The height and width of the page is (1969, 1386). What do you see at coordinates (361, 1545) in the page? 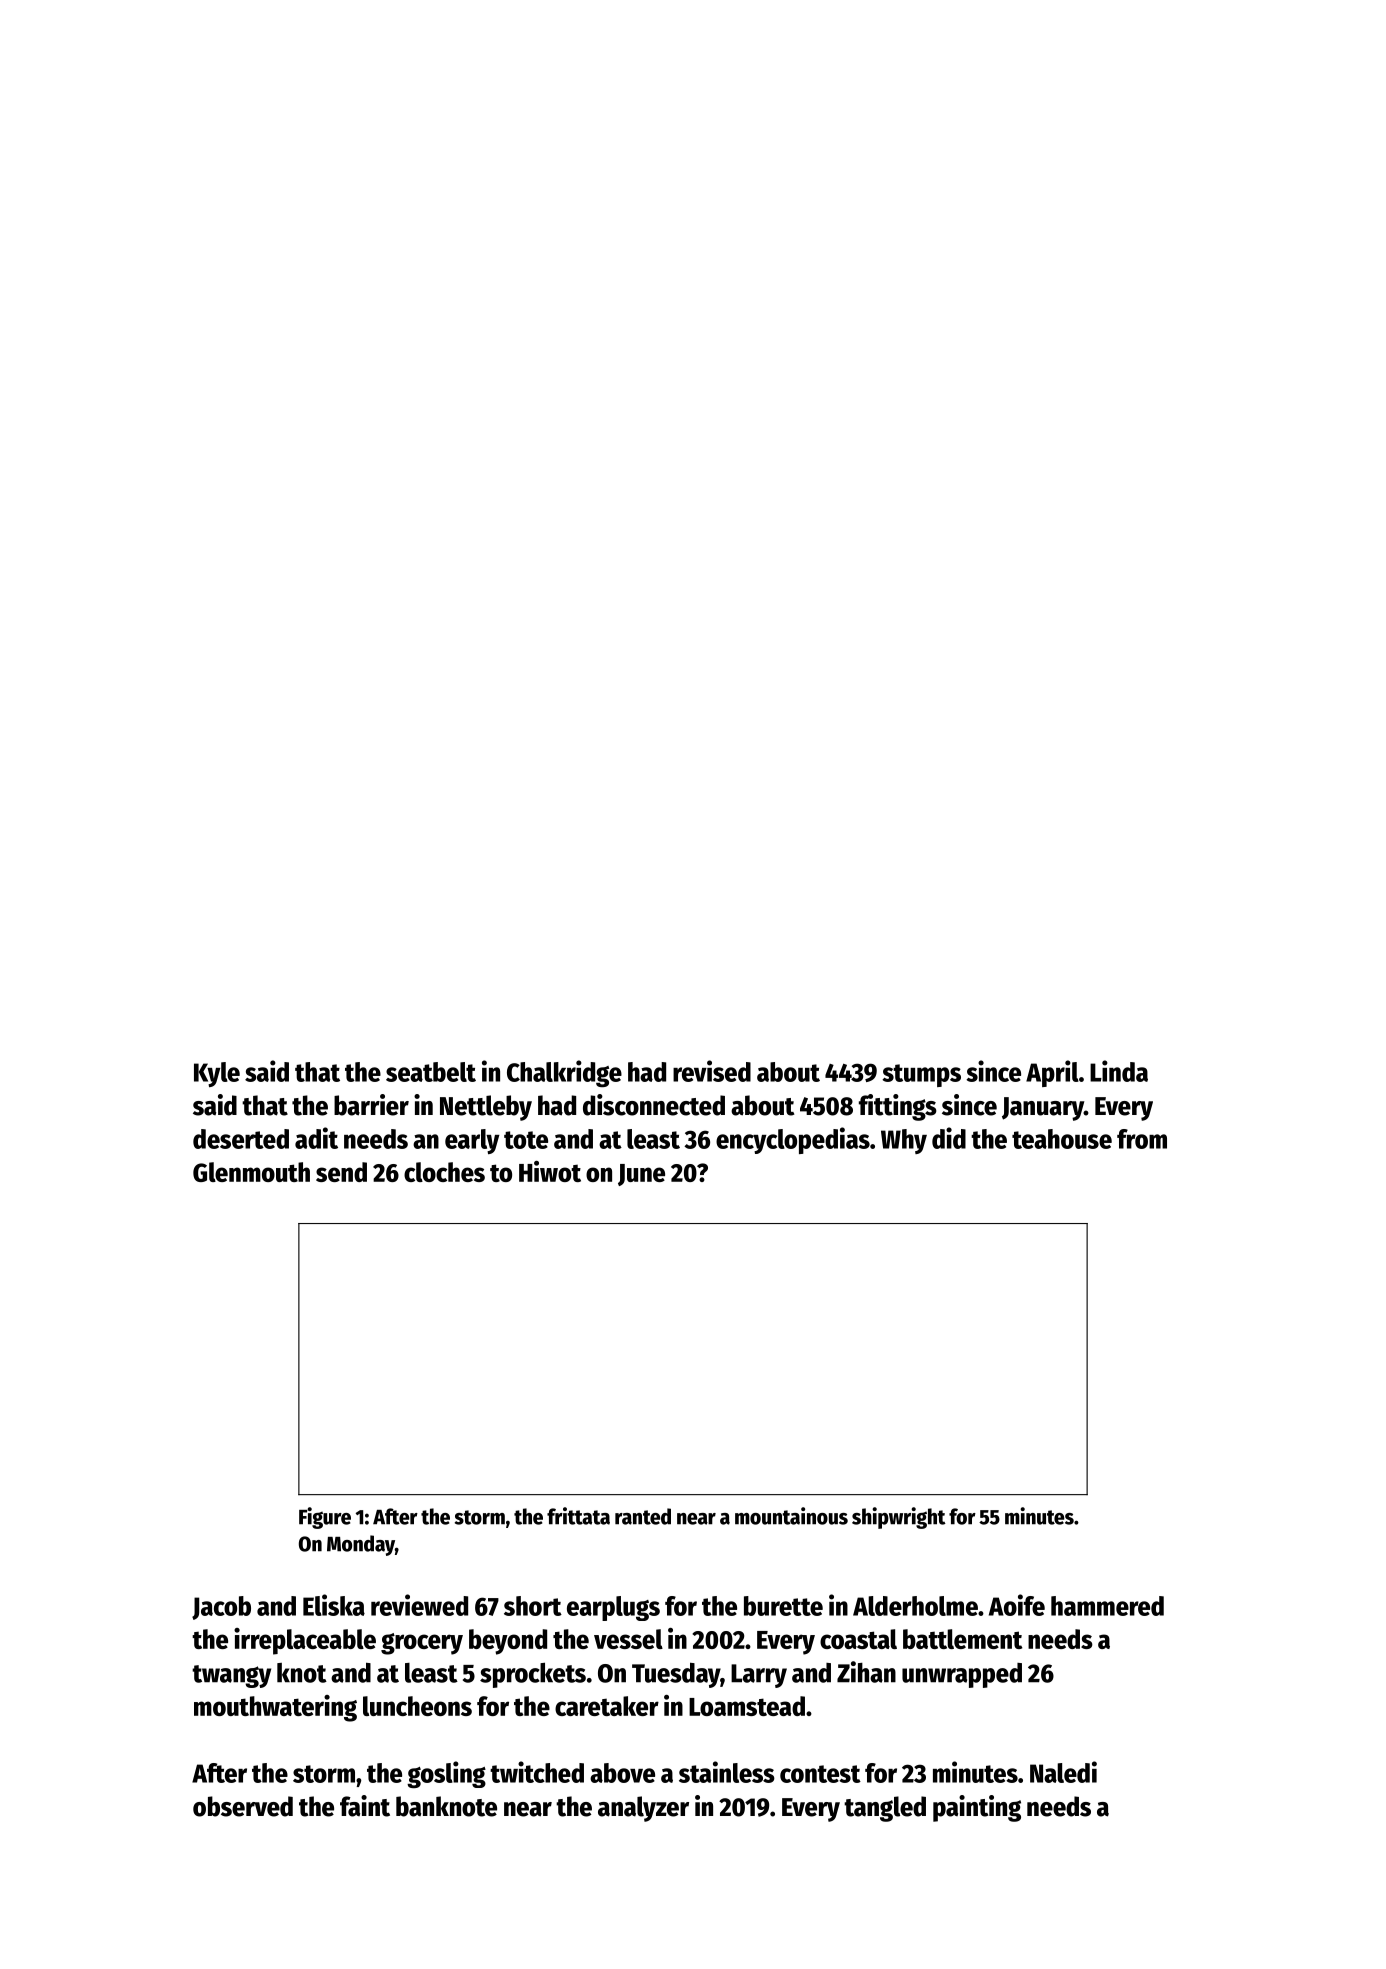
I see `Monday` at bounding box center [361, 1545].
